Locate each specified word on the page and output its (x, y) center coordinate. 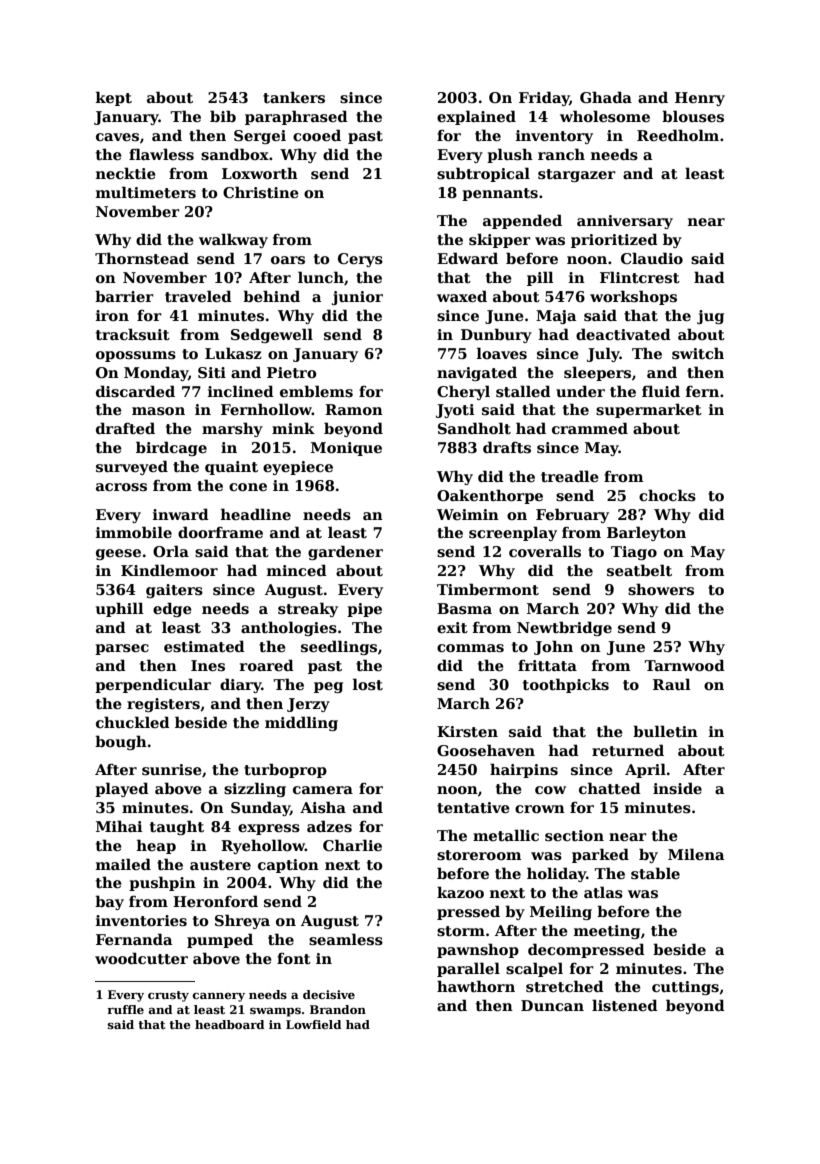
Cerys (360, 260)
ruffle (125, 1009)
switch (698, 353)
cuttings (685, 988)
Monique (346, 449)
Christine (261, 192)
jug (710, 317)
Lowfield (313, 1024)
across (121, 487)
